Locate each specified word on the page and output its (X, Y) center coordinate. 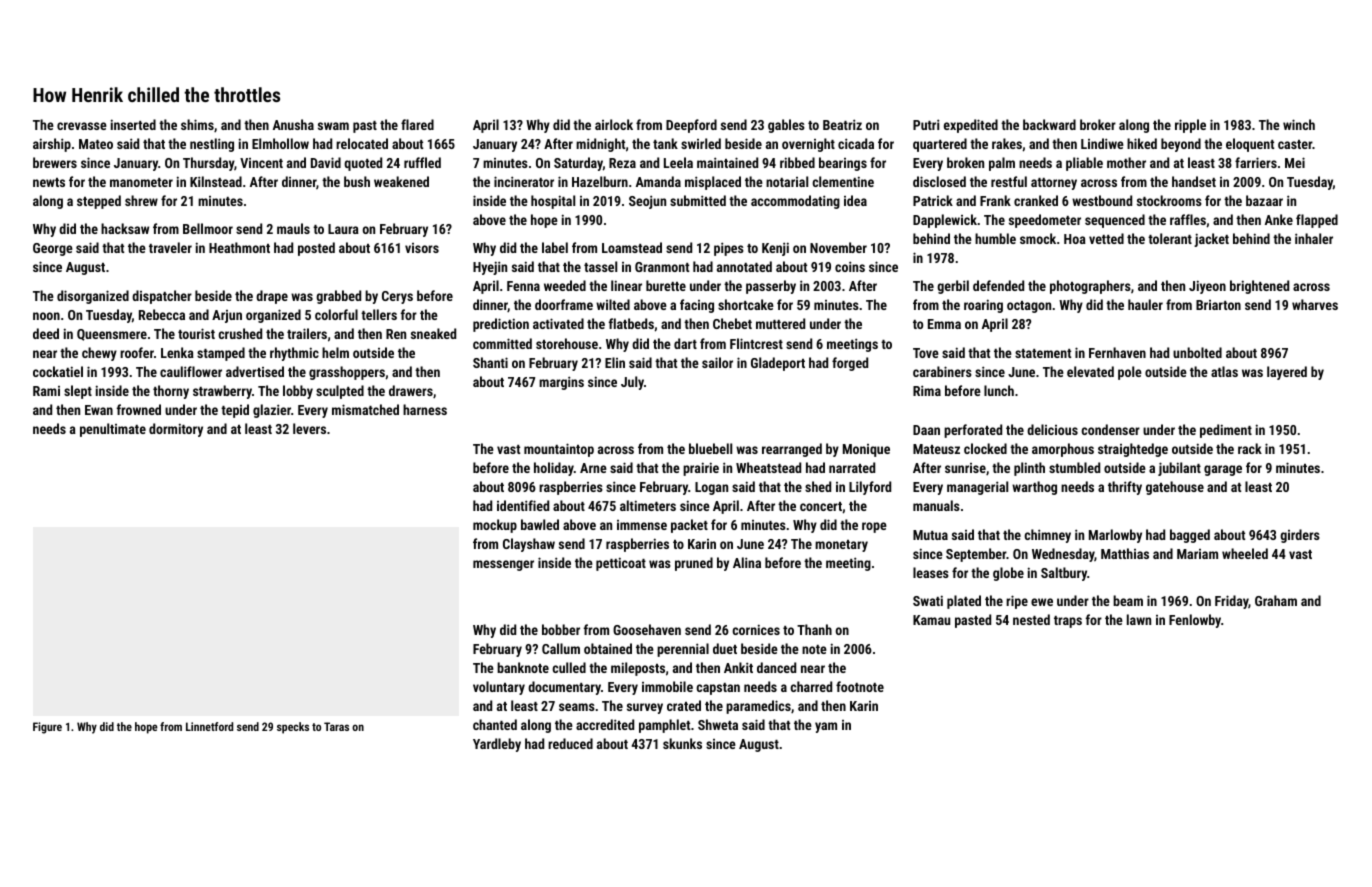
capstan (718, 689)
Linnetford (209, 726)
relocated (362, 143)
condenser (1110, 429)
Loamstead (632, 247)
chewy (99, 354)
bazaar (1264, 200)
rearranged (792, 450)
